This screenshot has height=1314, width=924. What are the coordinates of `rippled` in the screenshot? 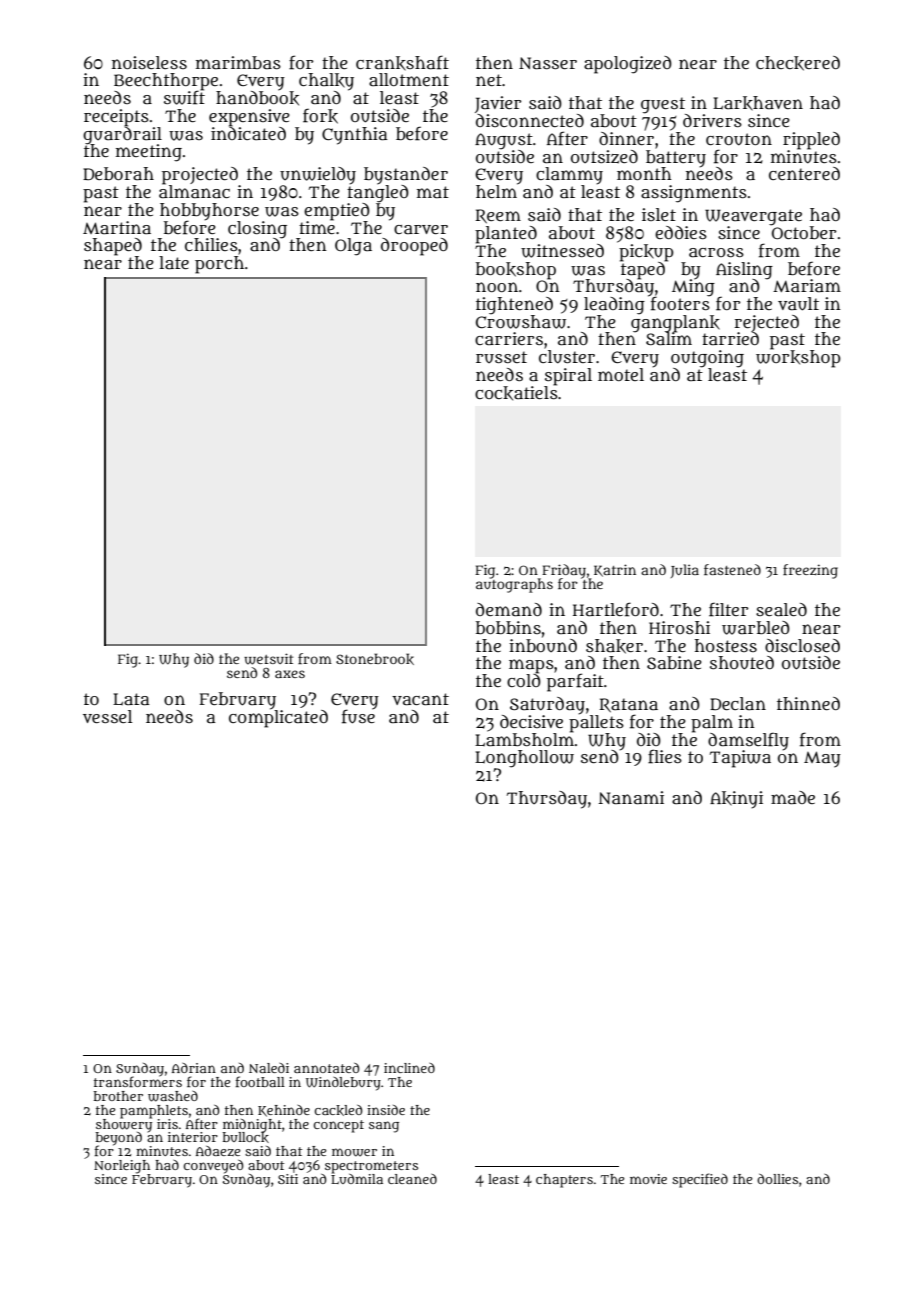 It's located at (811, 140).
